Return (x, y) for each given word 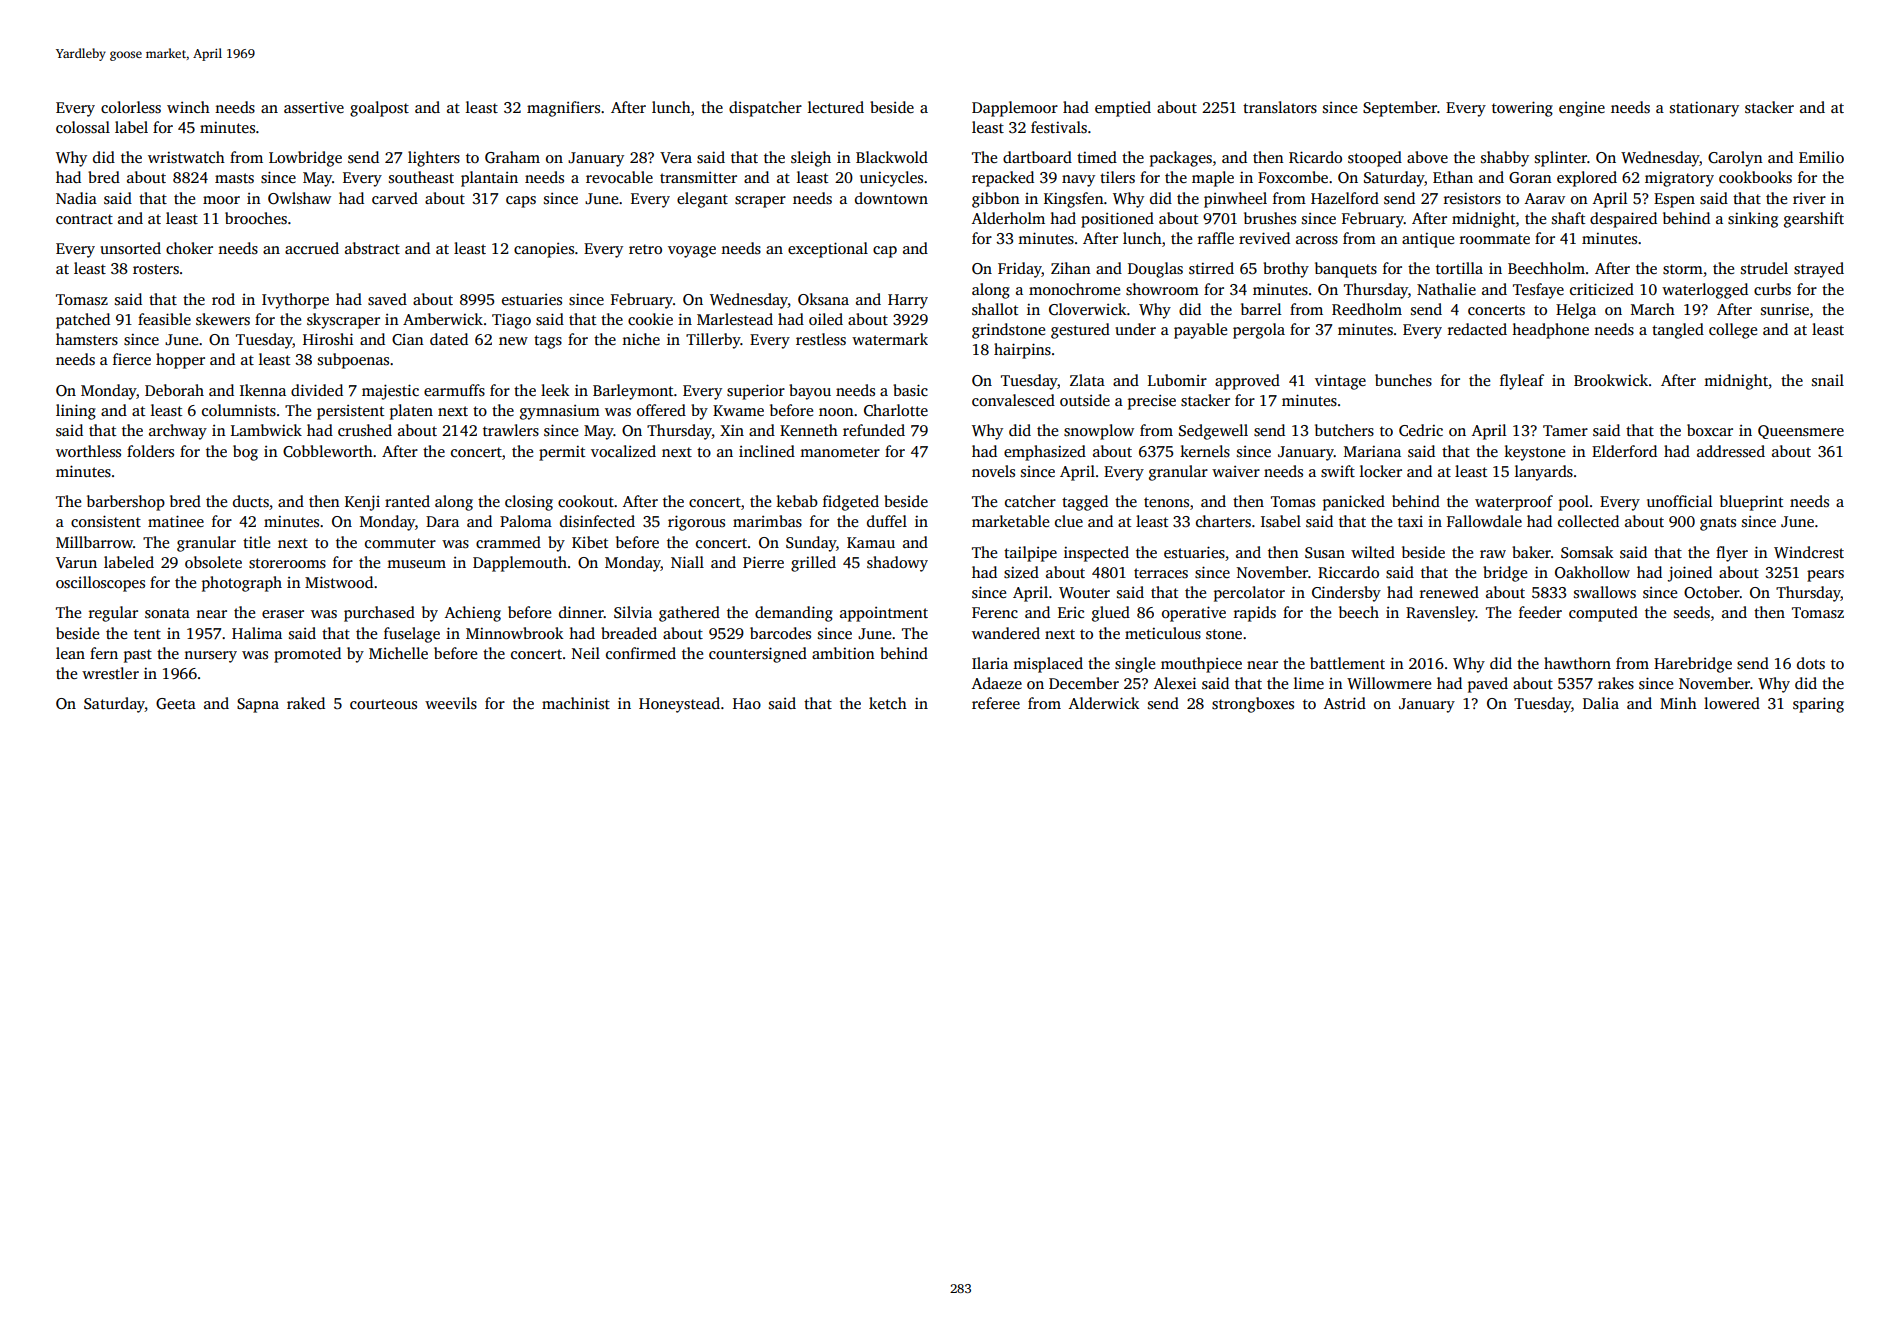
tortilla (1459, 268)
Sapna (258, 705)
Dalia (1601, 703)
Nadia (76, 198)
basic (910, 390)
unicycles (891, 179)
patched (83, 321)
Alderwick (1104, 703)
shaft (1568, 218)
